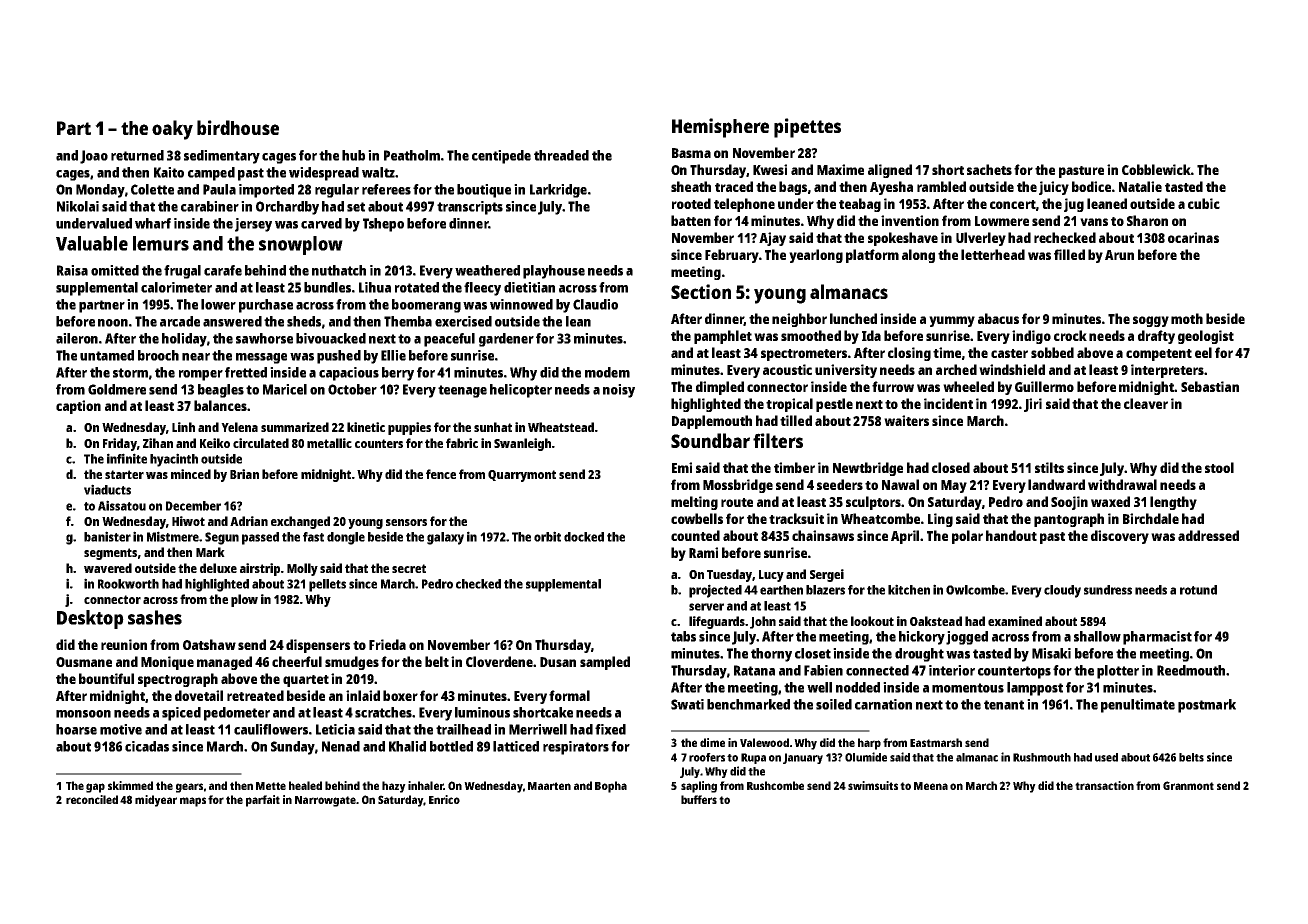 The image size is (1308, 924). What do you see at coordinates (1198, 590) in the image?
I see `rotund` at bounding box center [1198, 590].
